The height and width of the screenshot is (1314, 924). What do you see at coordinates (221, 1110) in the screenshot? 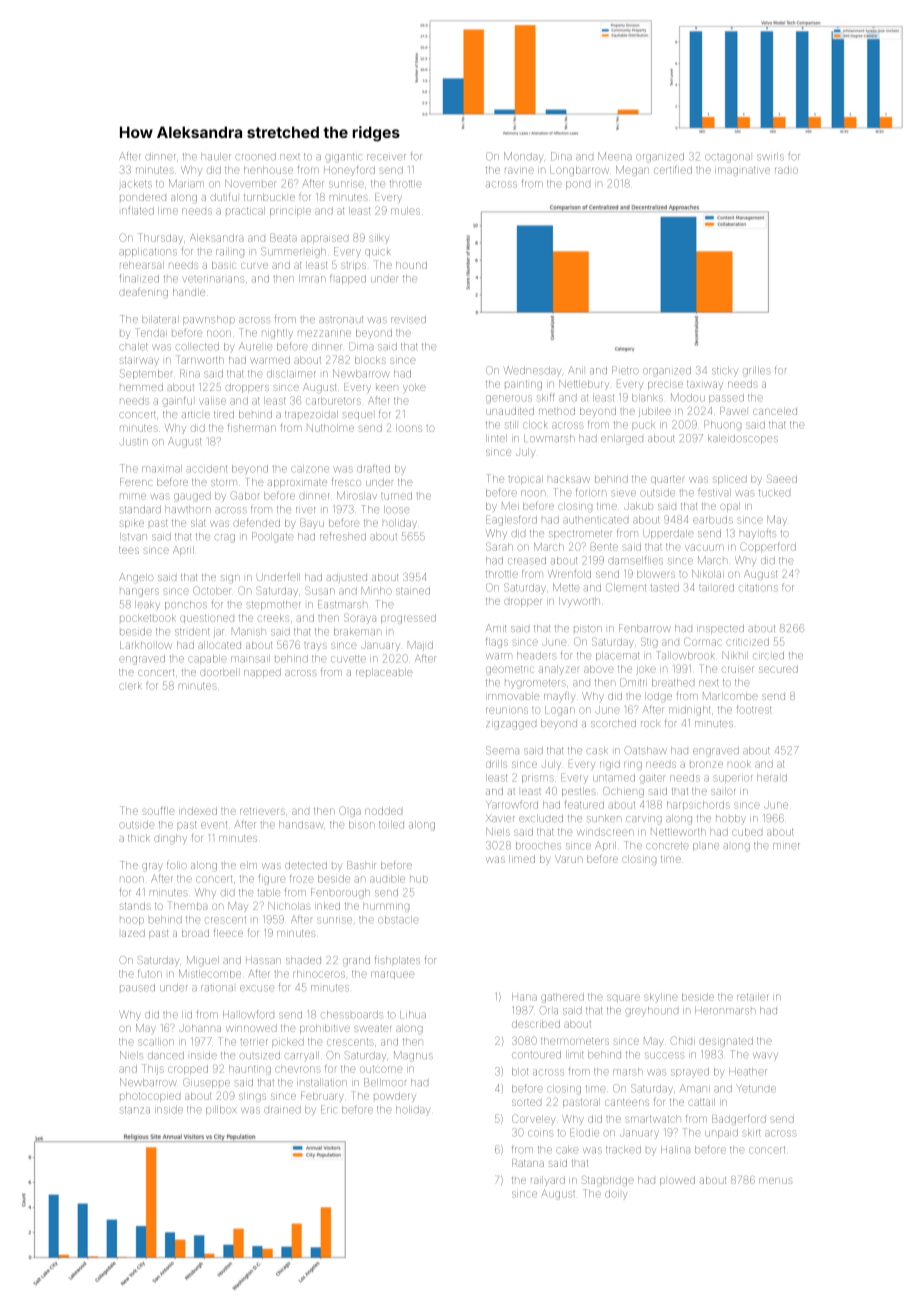
I see `pillbox` at bounding box center [221, 1110].
